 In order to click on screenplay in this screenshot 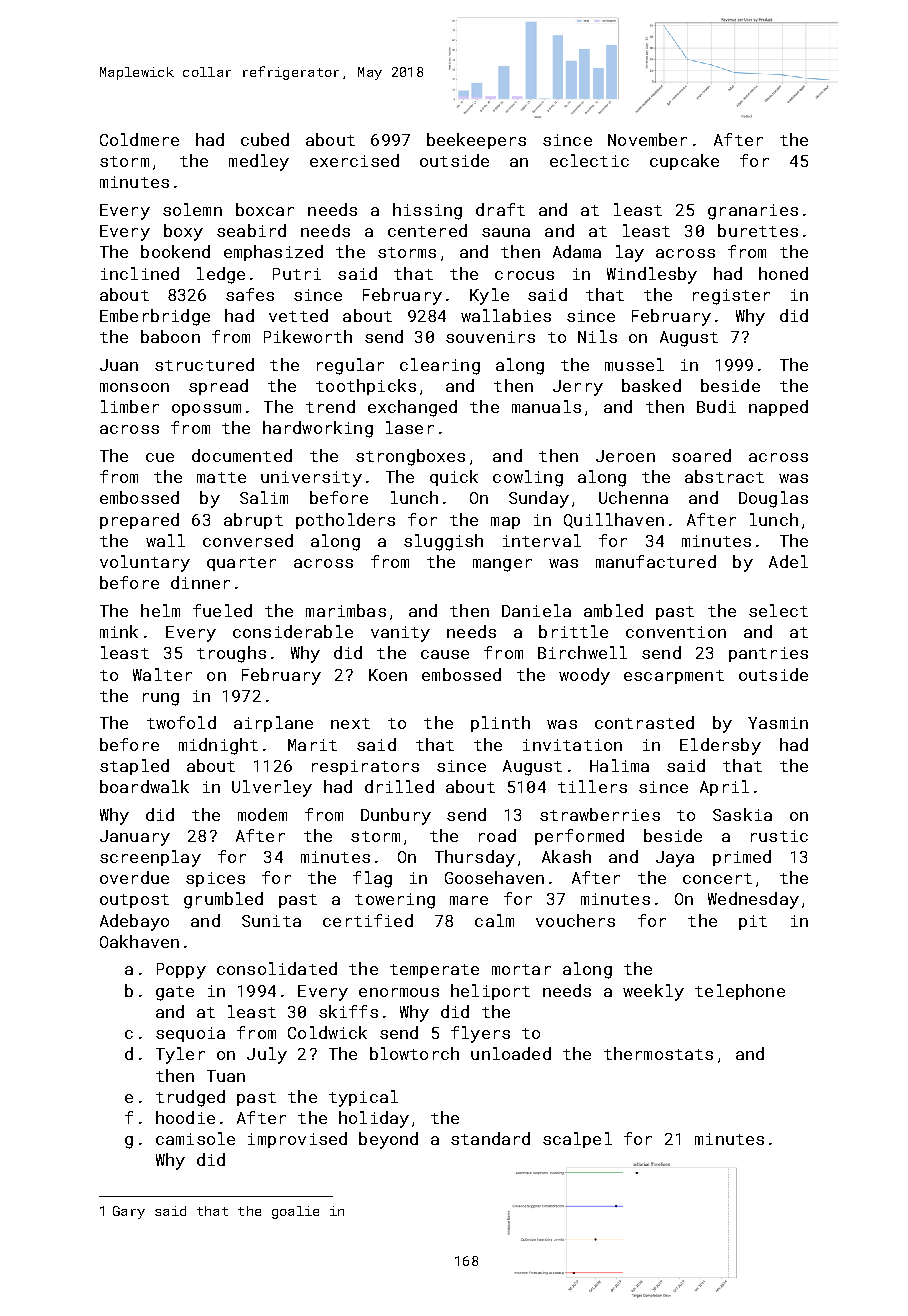, I will do `click(150, 858)`.
